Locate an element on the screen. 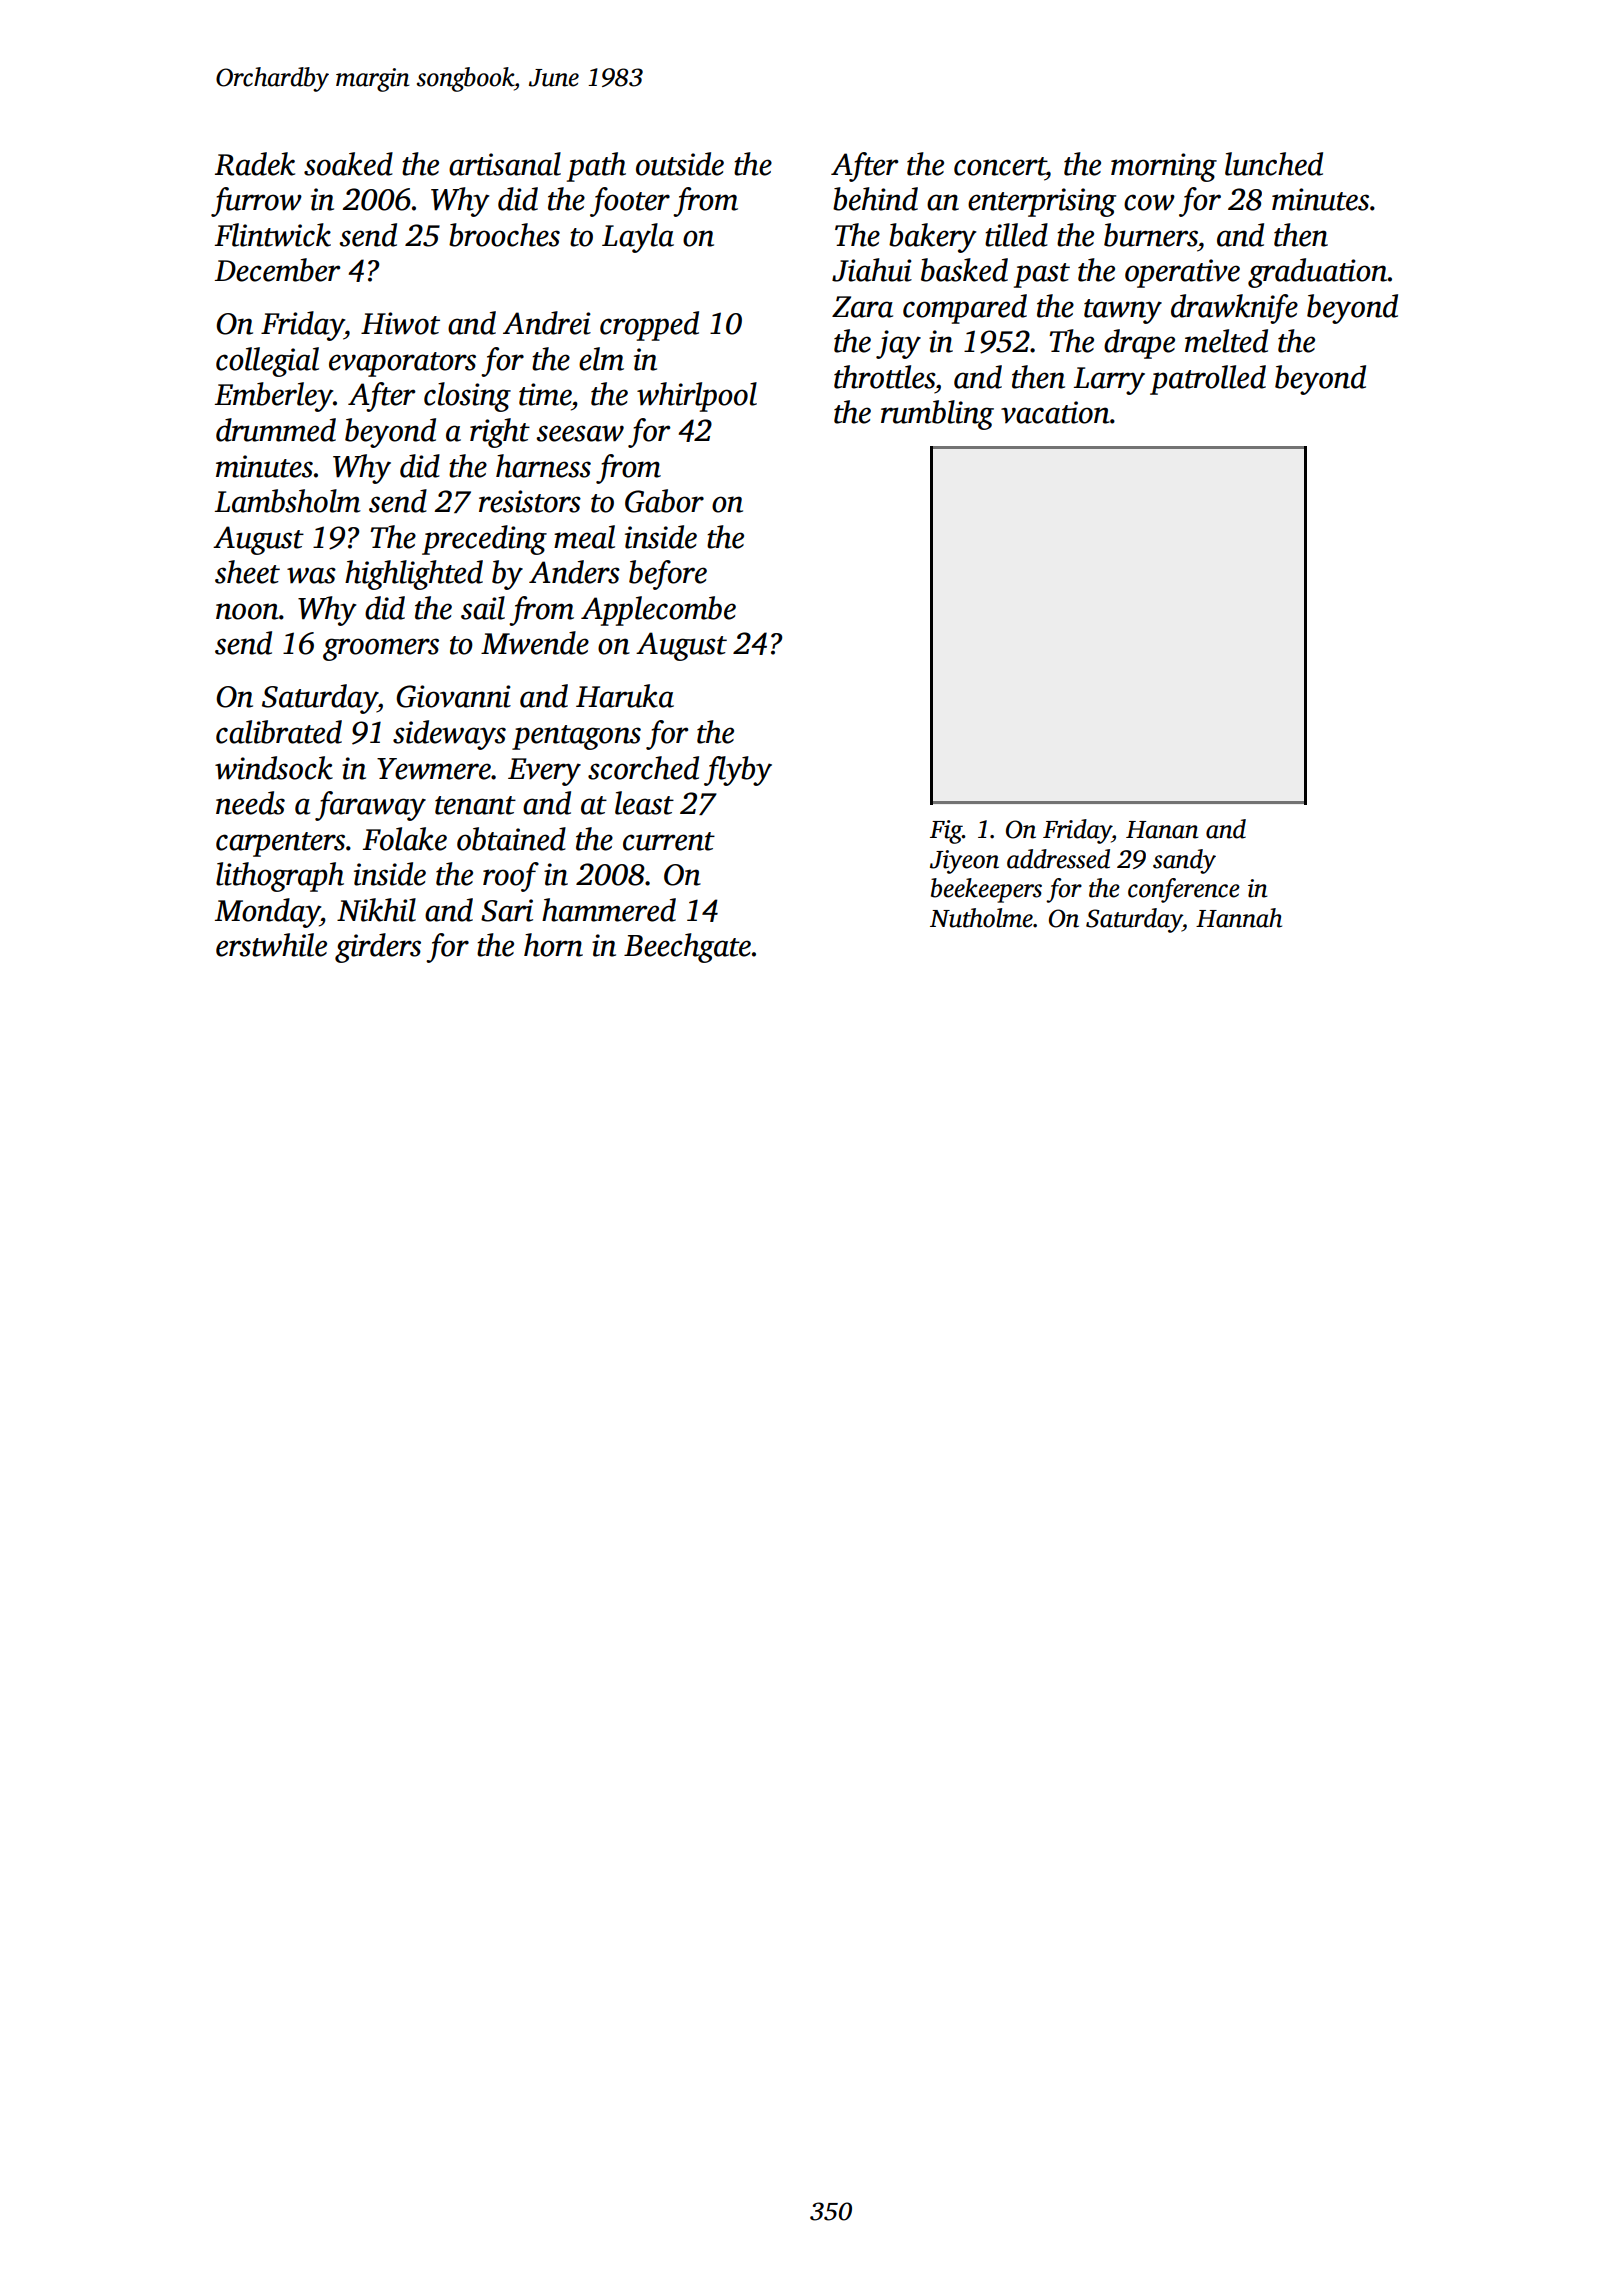 The width and height of the screenshot is (1620, 2292). patrolled is located at coordinates (1208, 380).
